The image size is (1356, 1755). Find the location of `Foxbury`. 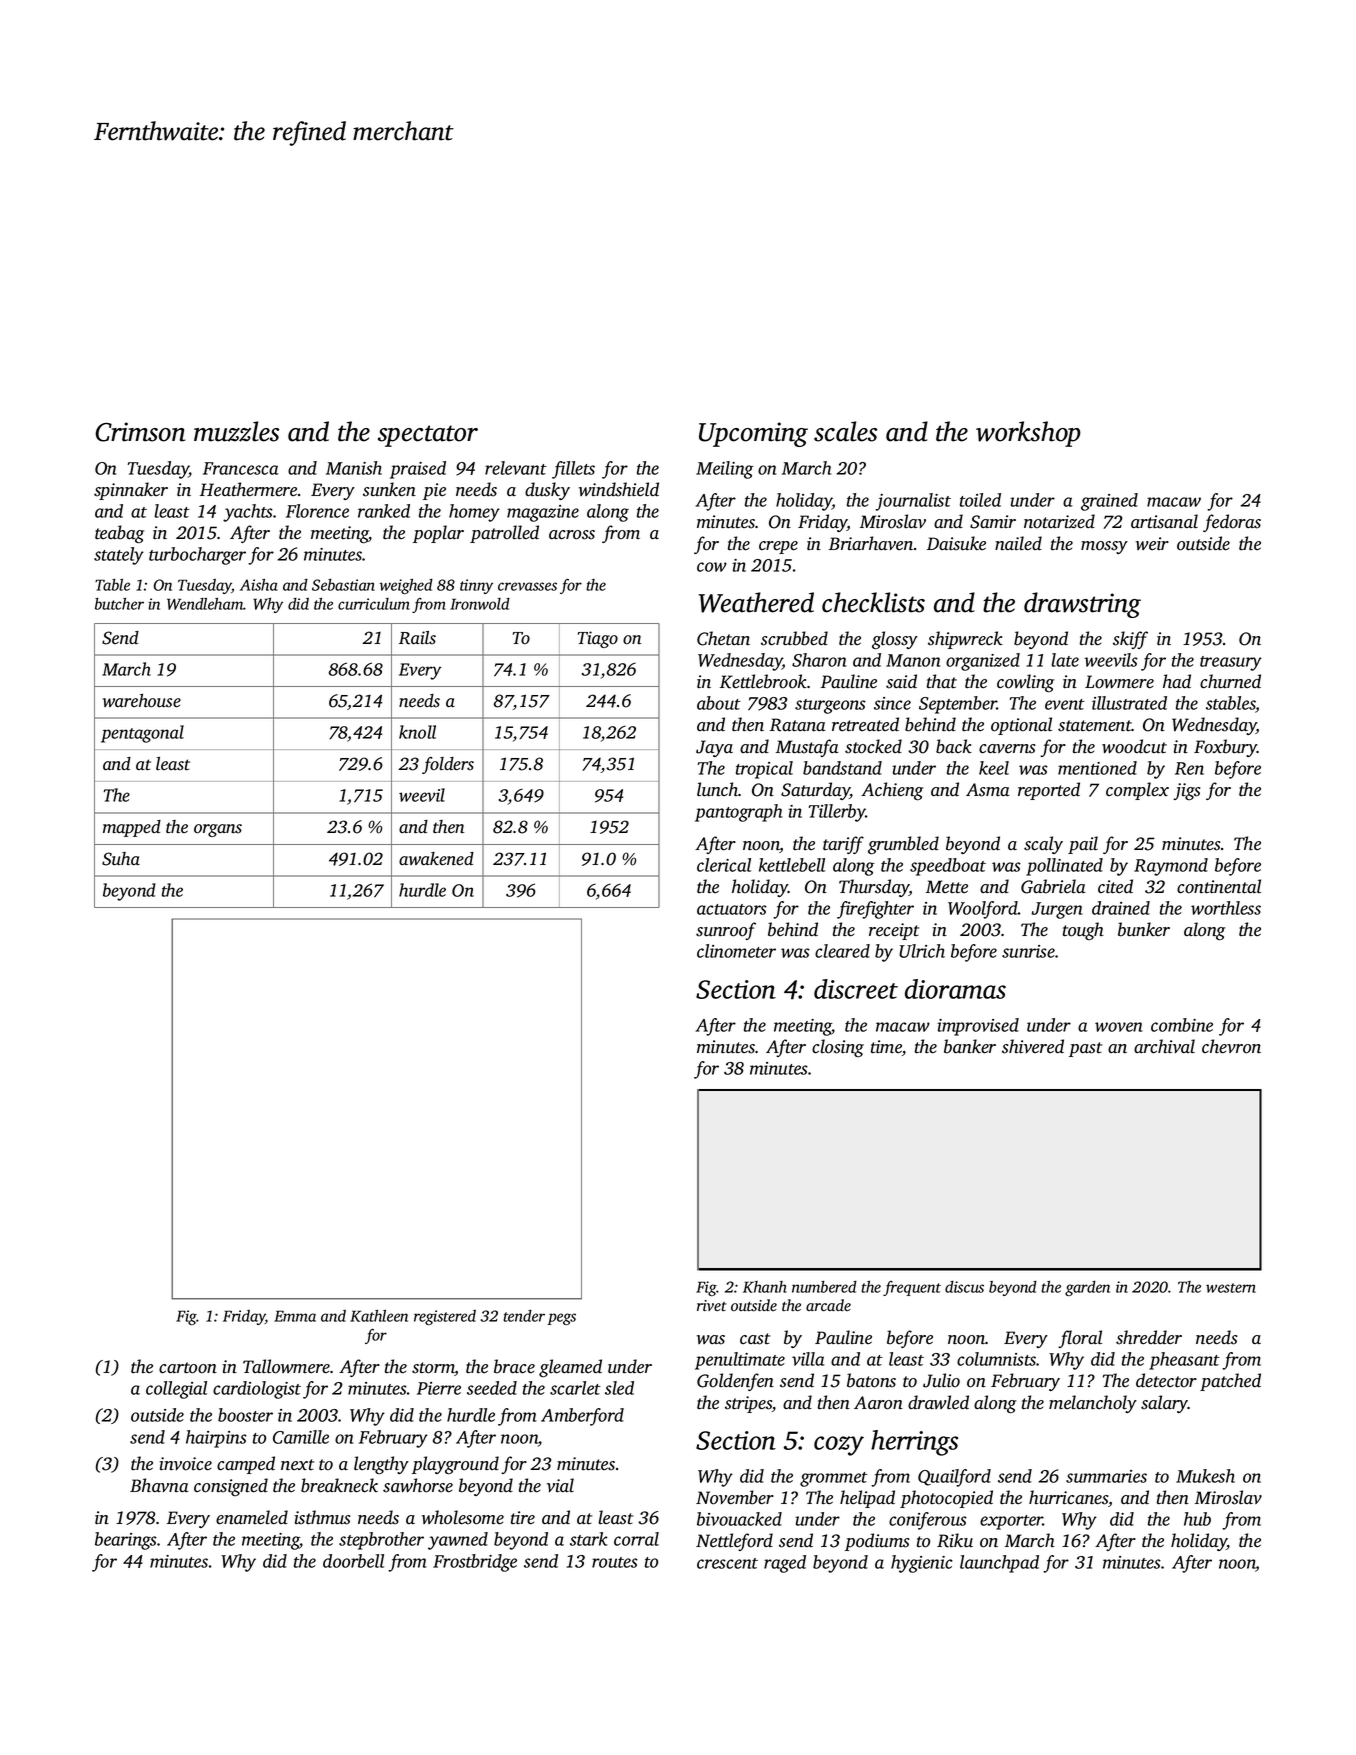

Foxbury is located at coordinates (1225, 748).
